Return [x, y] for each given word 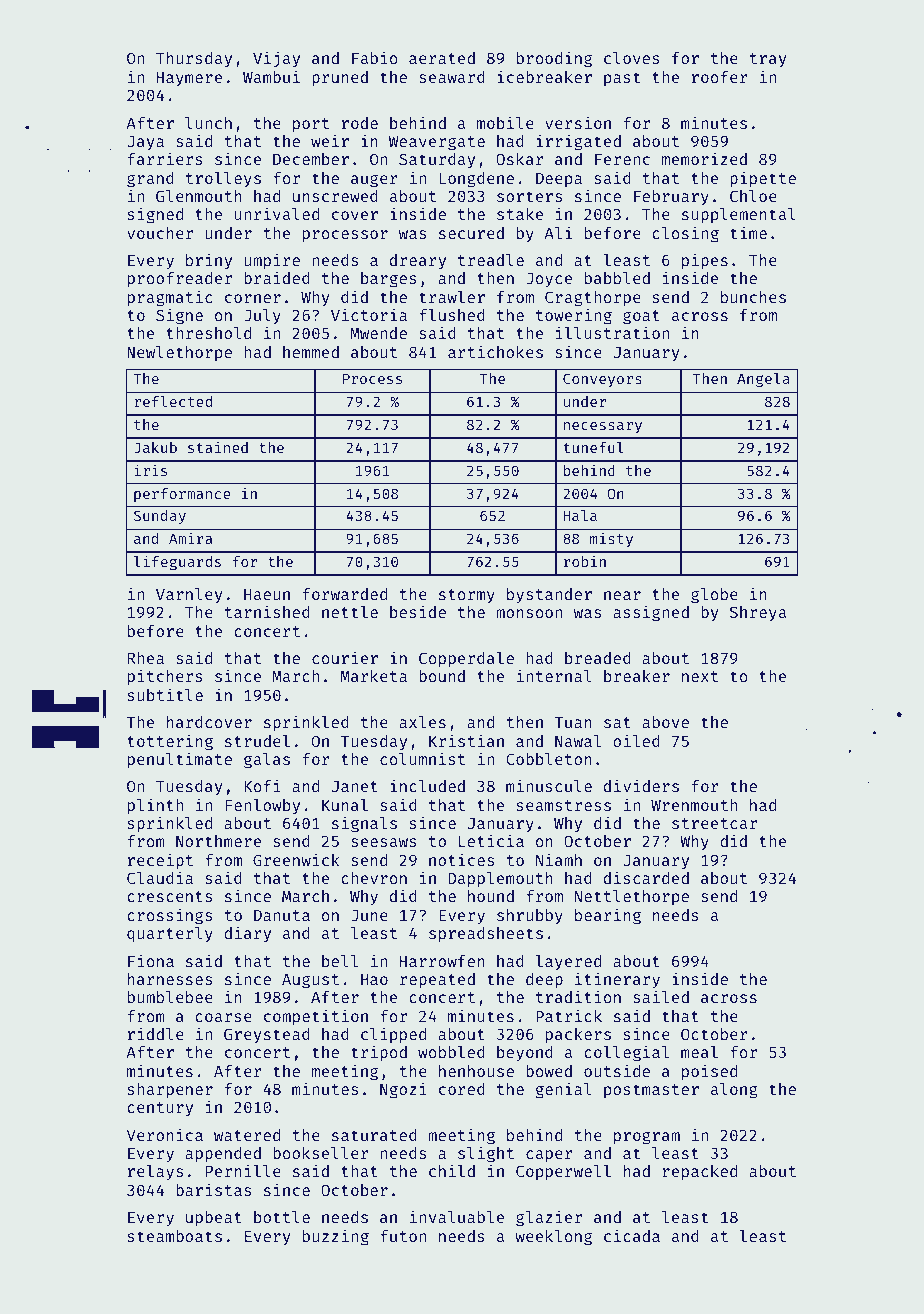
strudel [257, 741]
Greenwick [296, 859]
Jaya [146, 143]
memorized [704, 158]
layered [568, 963]
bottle [282, 1217]
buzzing [336, 1237]
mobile [505, 122]
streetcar [714, 823]
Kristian [466, 740]
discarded [646, 877]
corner [253, 298]
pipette [763, 179]
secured [471, 233]
